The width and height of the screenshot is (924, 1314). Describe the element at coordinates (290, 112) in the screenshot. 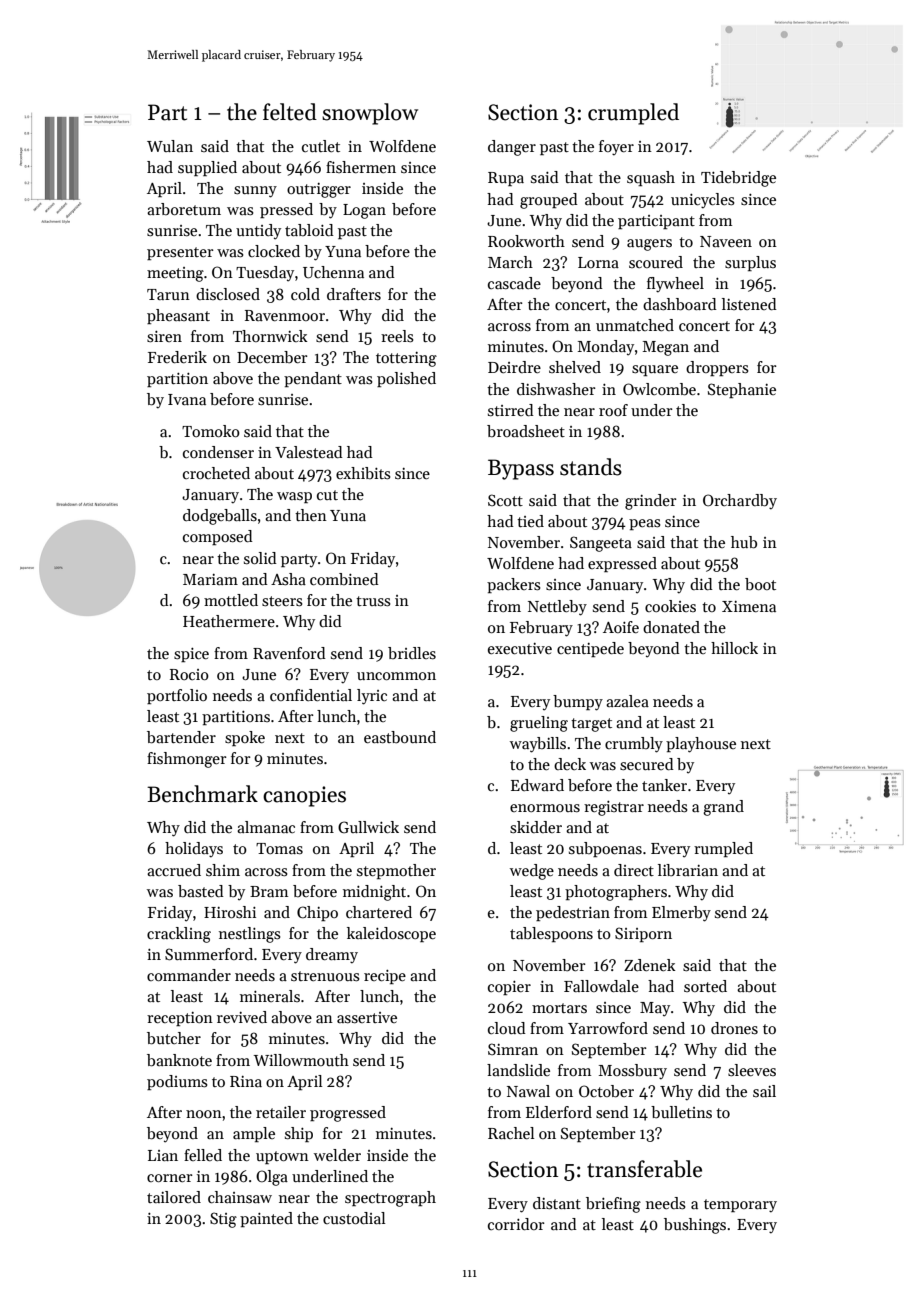

I see `felted` at that location.
